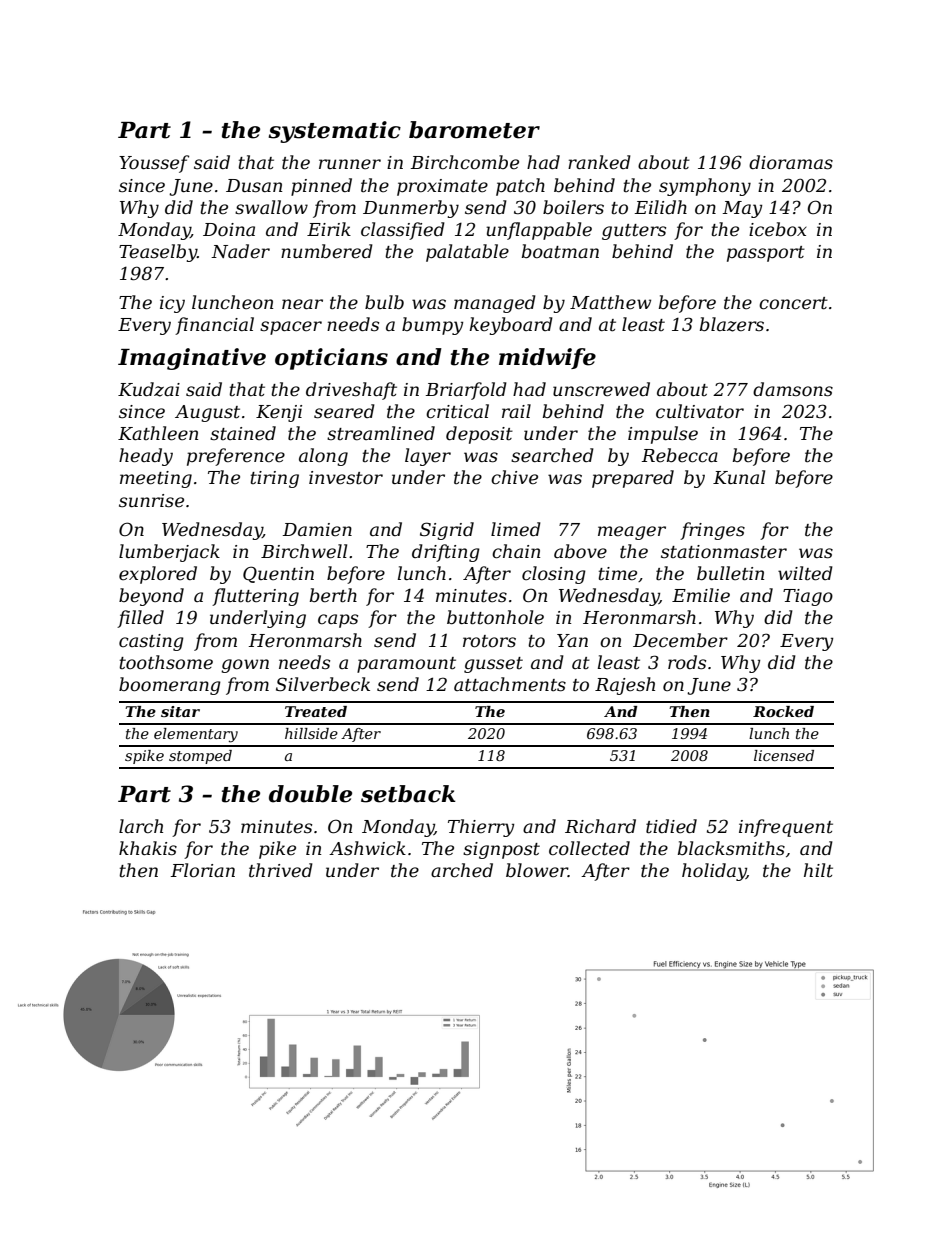 This screenshot has width=952, height=1233. What do you see at coordinates (255, 597) in the screenshot?
I see `fluttering` at bounding box center [255, 597].
